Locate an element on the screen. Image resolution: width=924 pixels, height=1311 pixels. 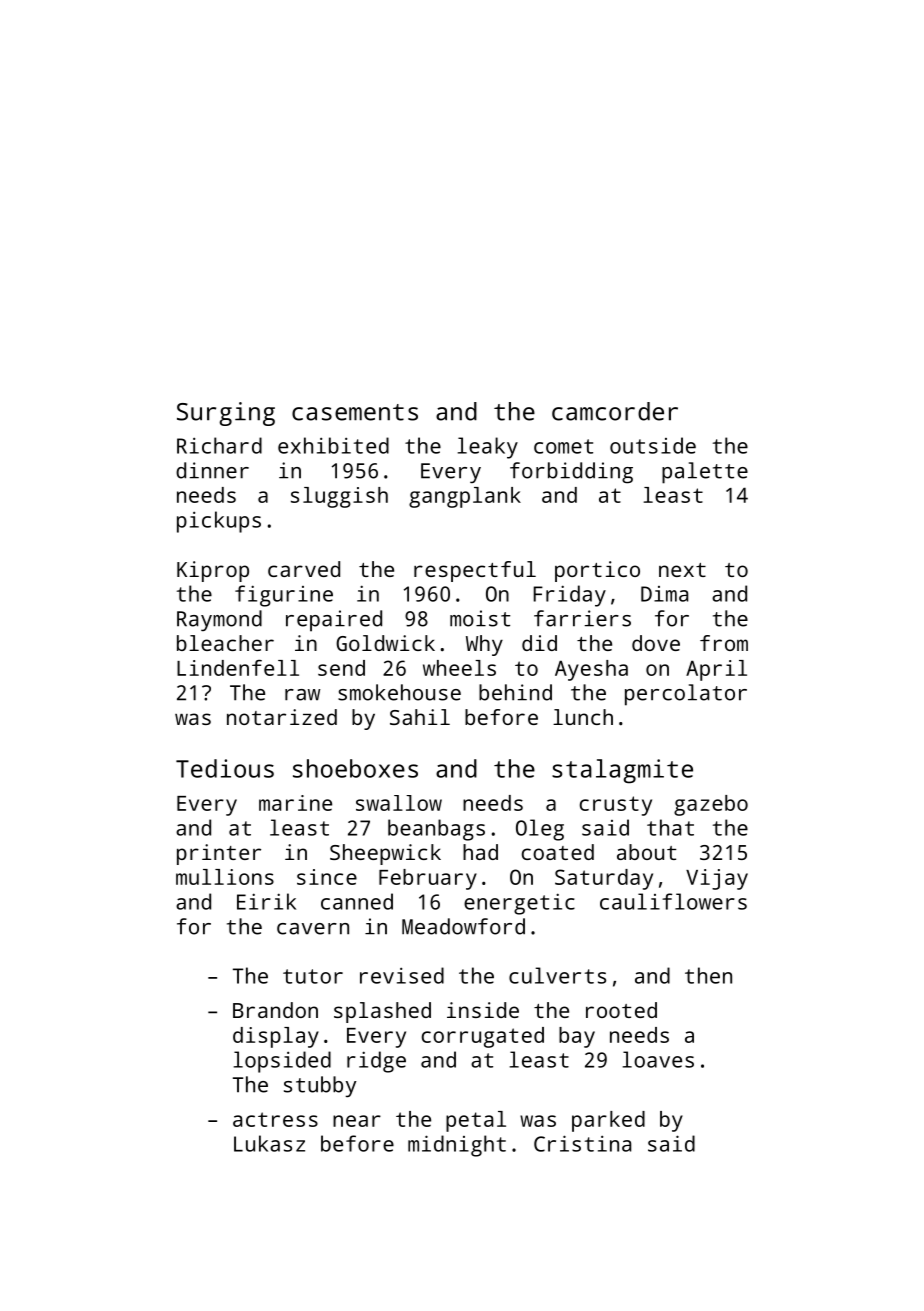
Lukasz is located at coordinates (269, 1143).
